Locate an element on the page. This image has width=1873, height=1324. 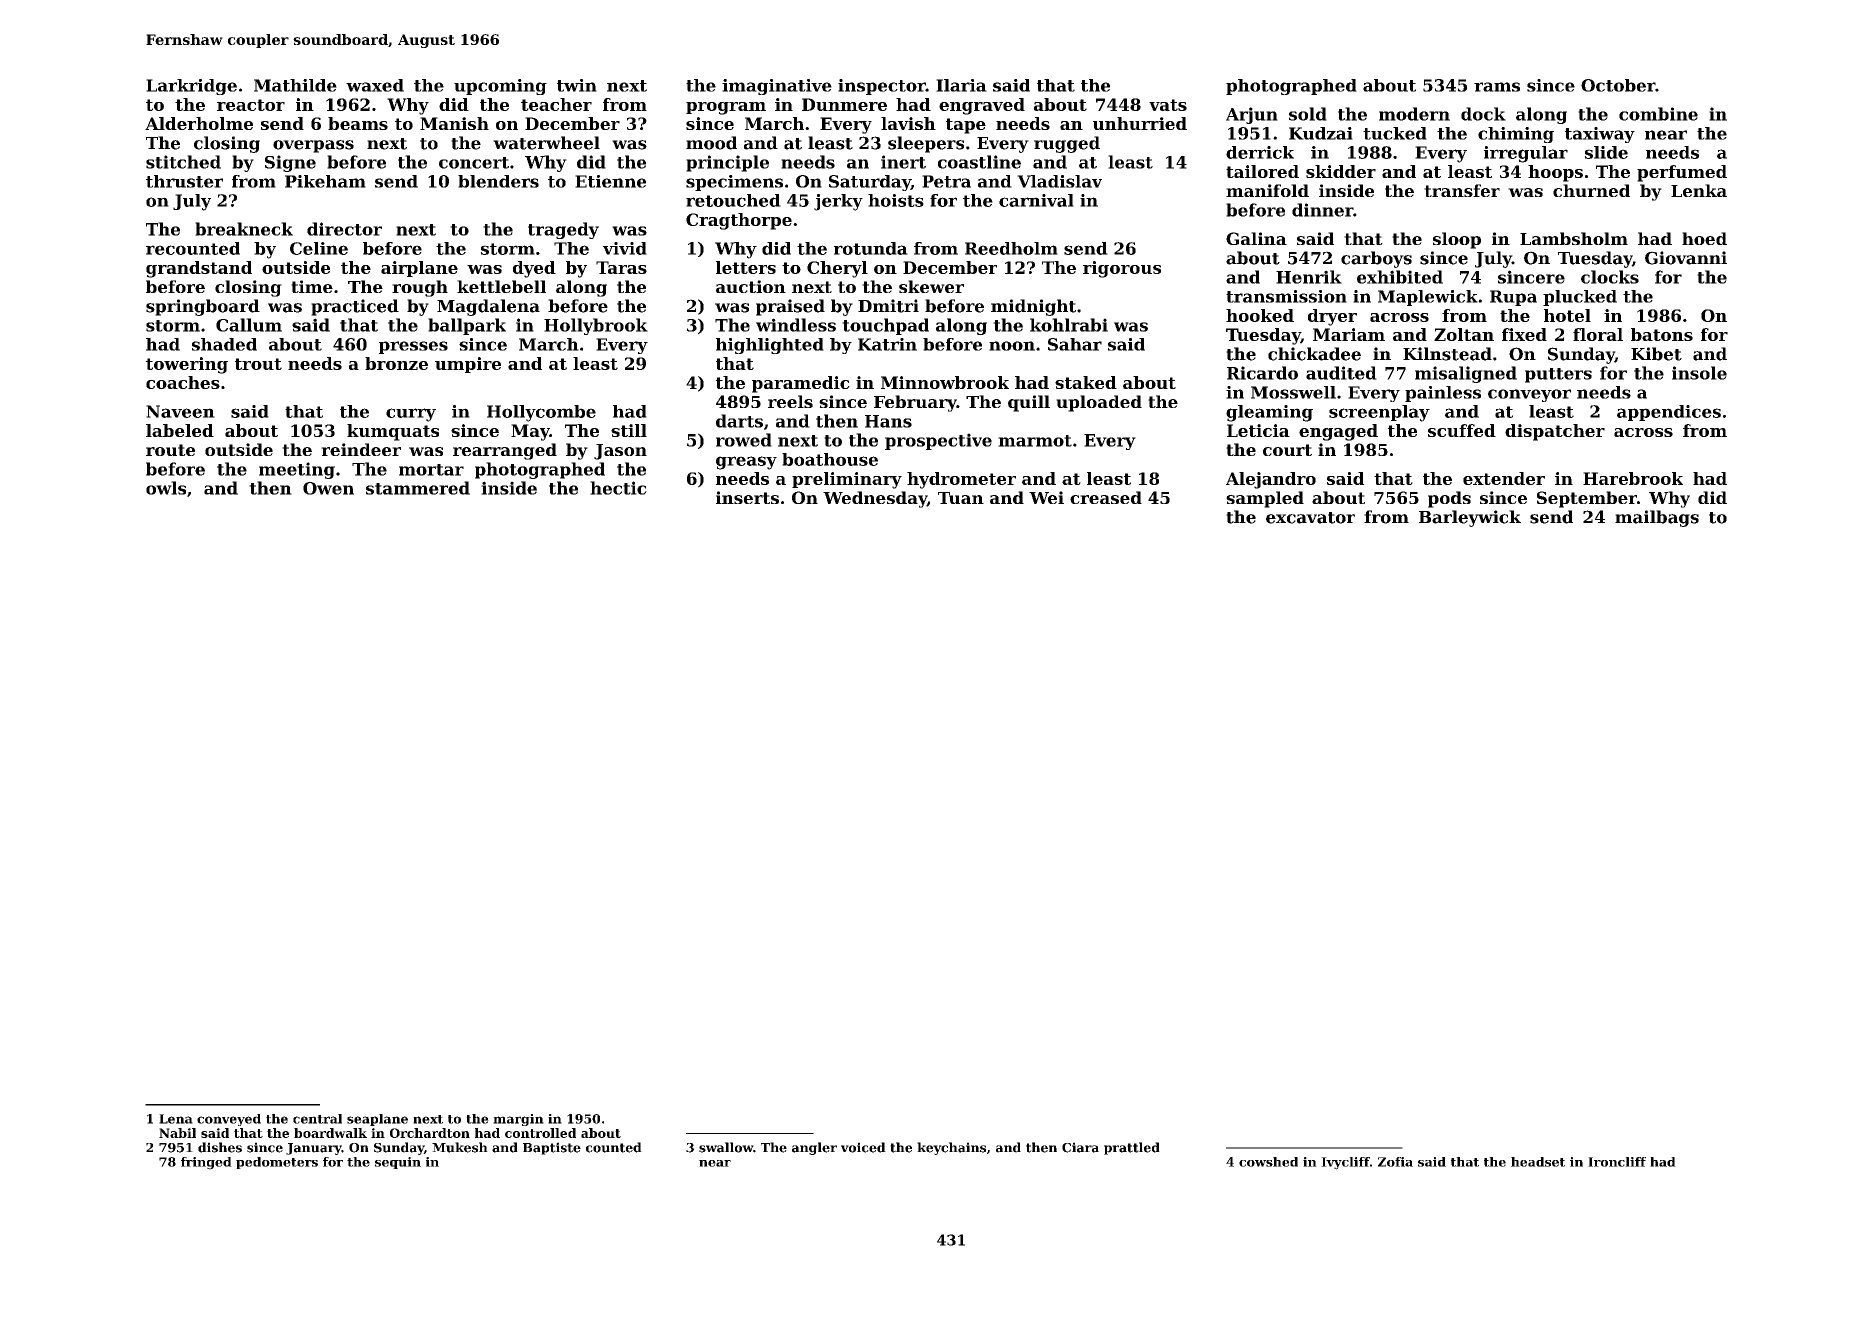
hydrometer is located at coordinates (961, 480).
